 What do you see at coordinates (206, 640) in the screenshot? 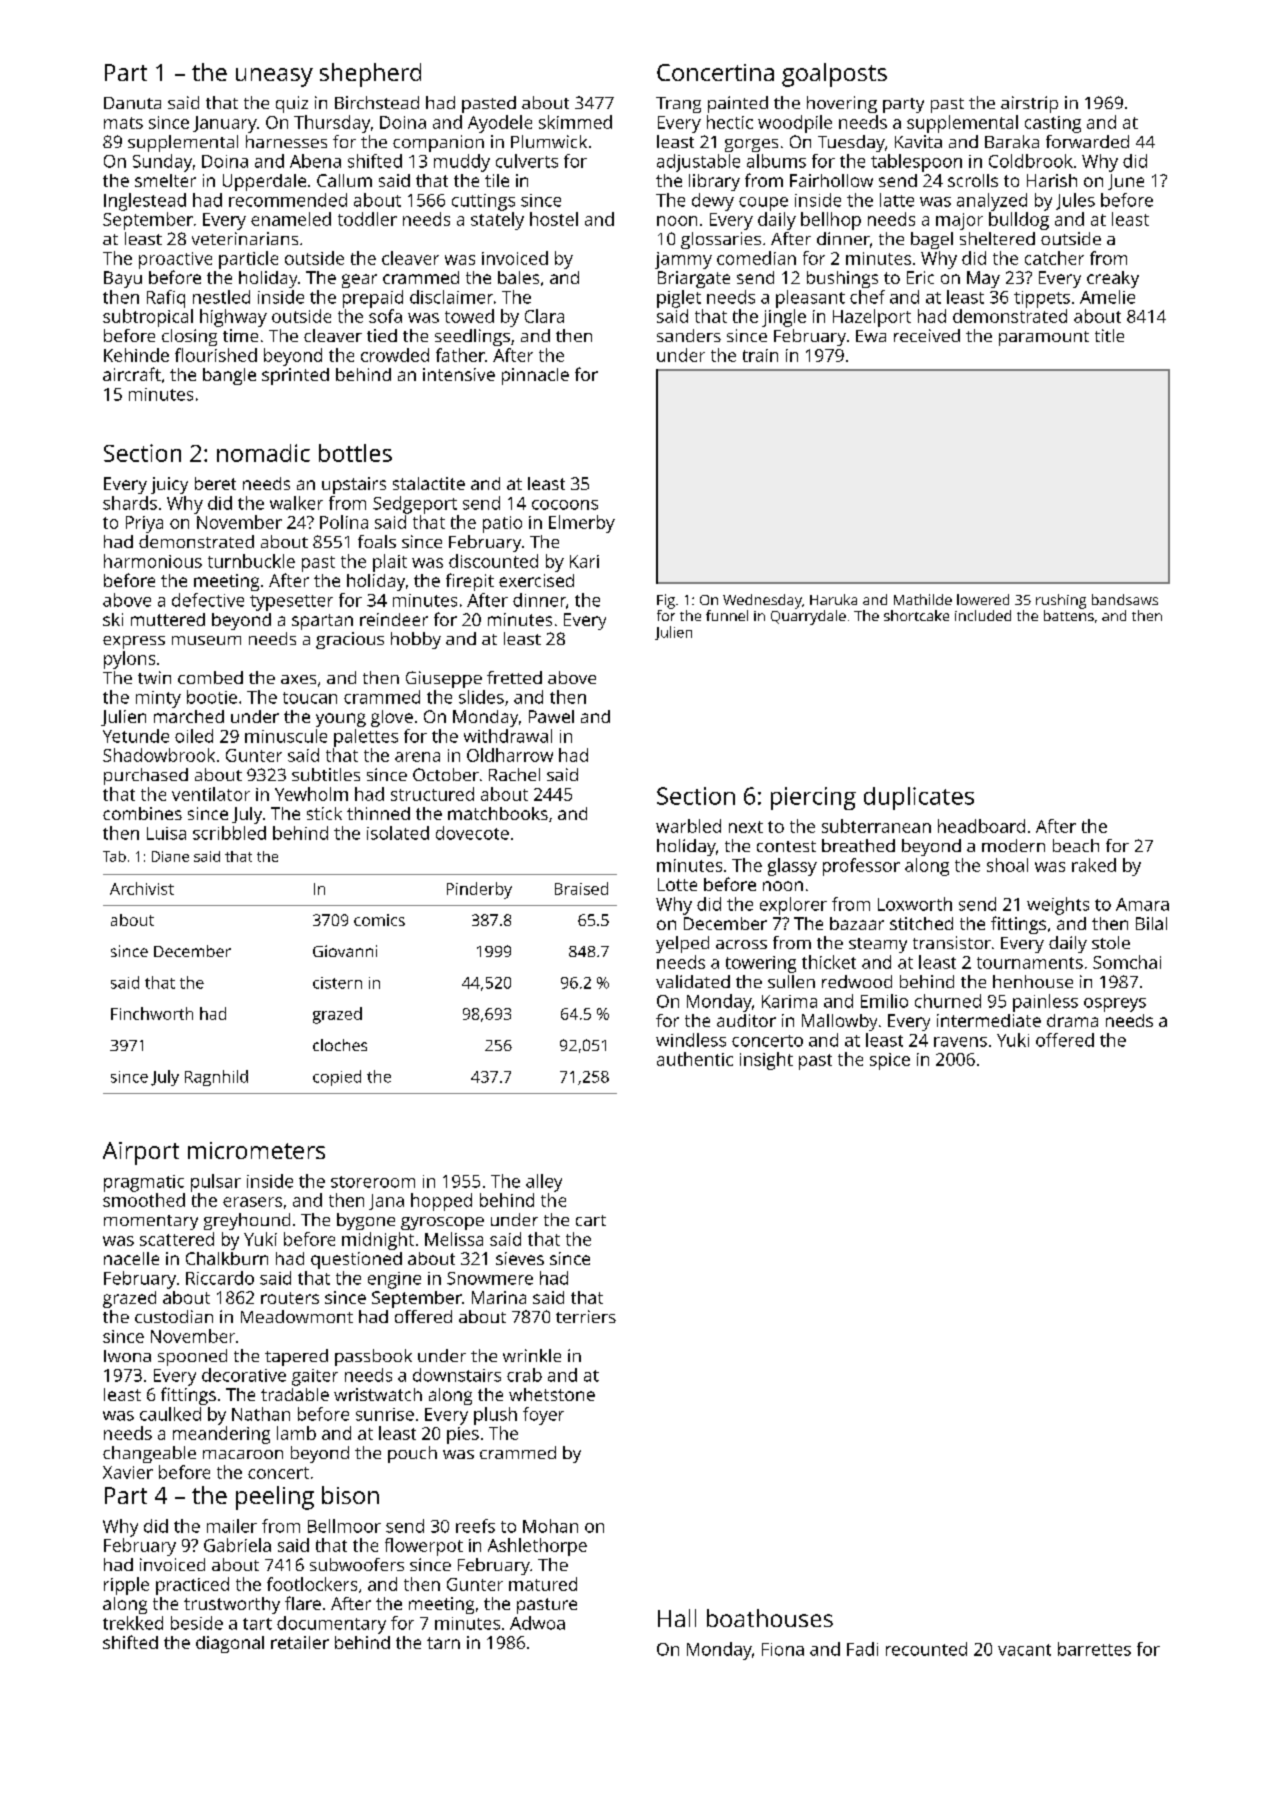
I see `museum` at bounding box center [206, 640].
